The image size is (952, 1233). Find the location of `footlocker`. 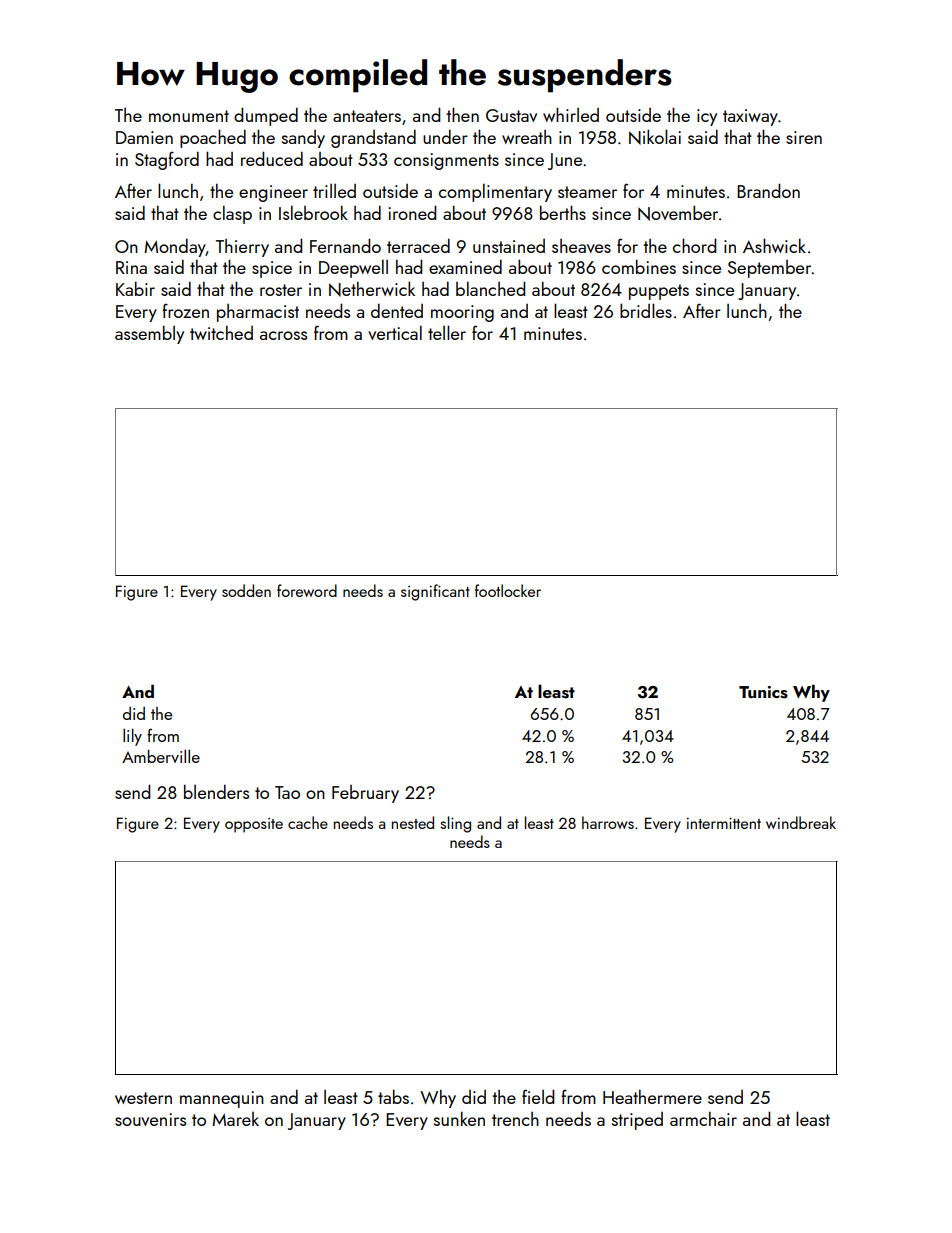

footlocker is located at coordinates (508, 590).
